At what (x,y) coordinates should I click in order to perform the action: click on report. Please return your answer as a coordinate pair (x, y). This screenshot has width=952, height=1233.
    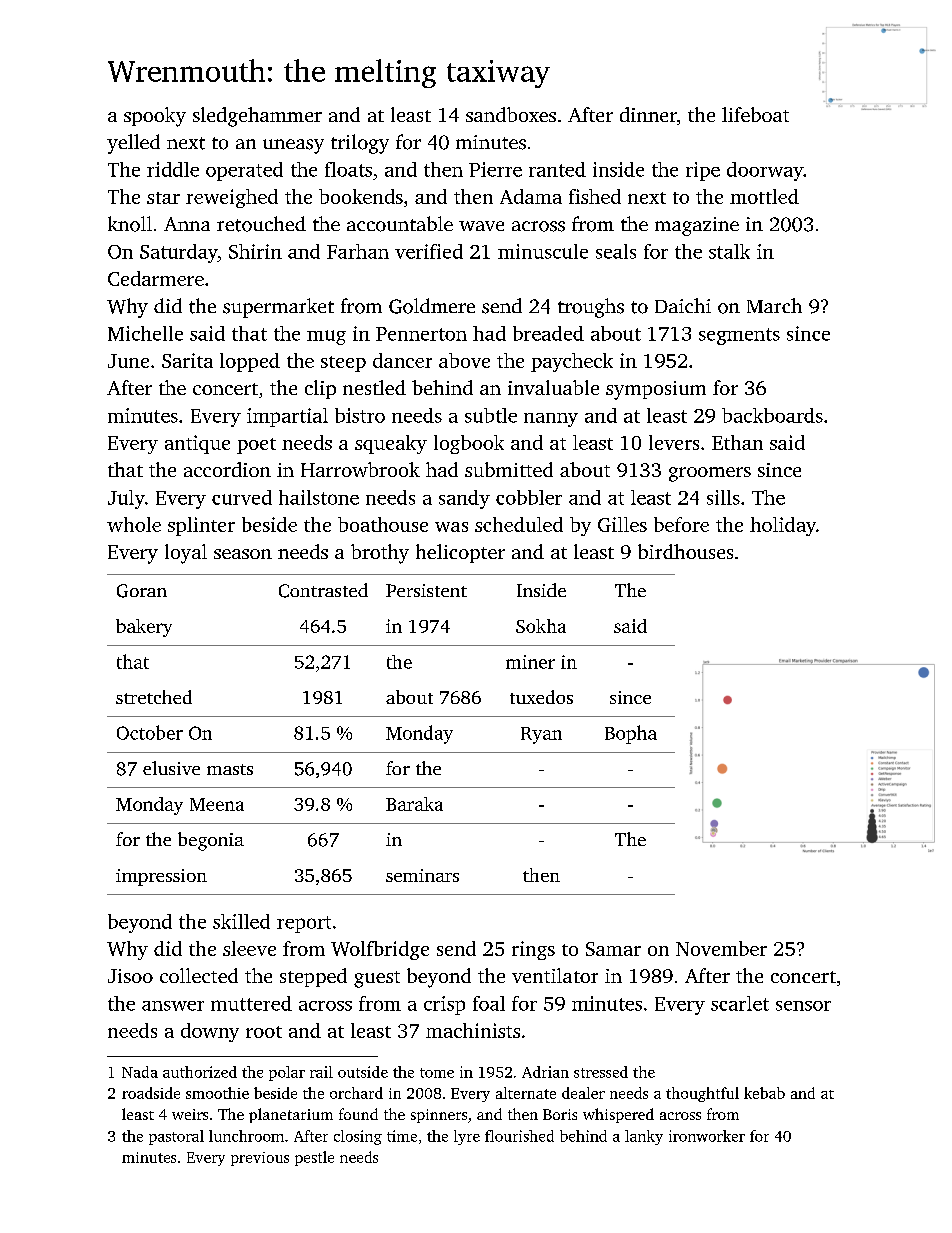
    Looking at the image, I should click on (304, 924).
